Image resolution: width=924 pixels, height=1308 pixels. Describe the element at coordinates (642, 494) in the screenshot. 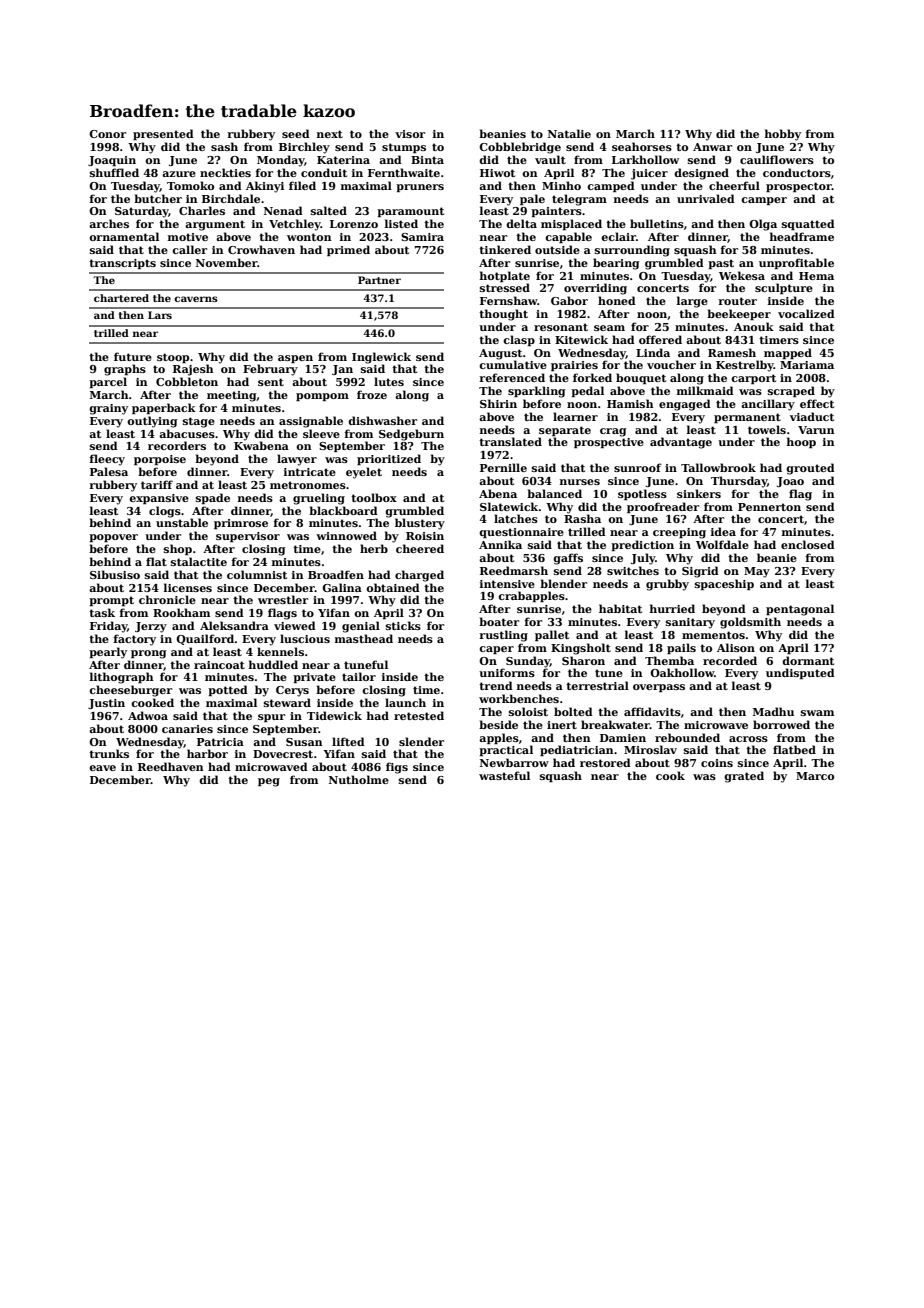

I see `spotless` at that location.
